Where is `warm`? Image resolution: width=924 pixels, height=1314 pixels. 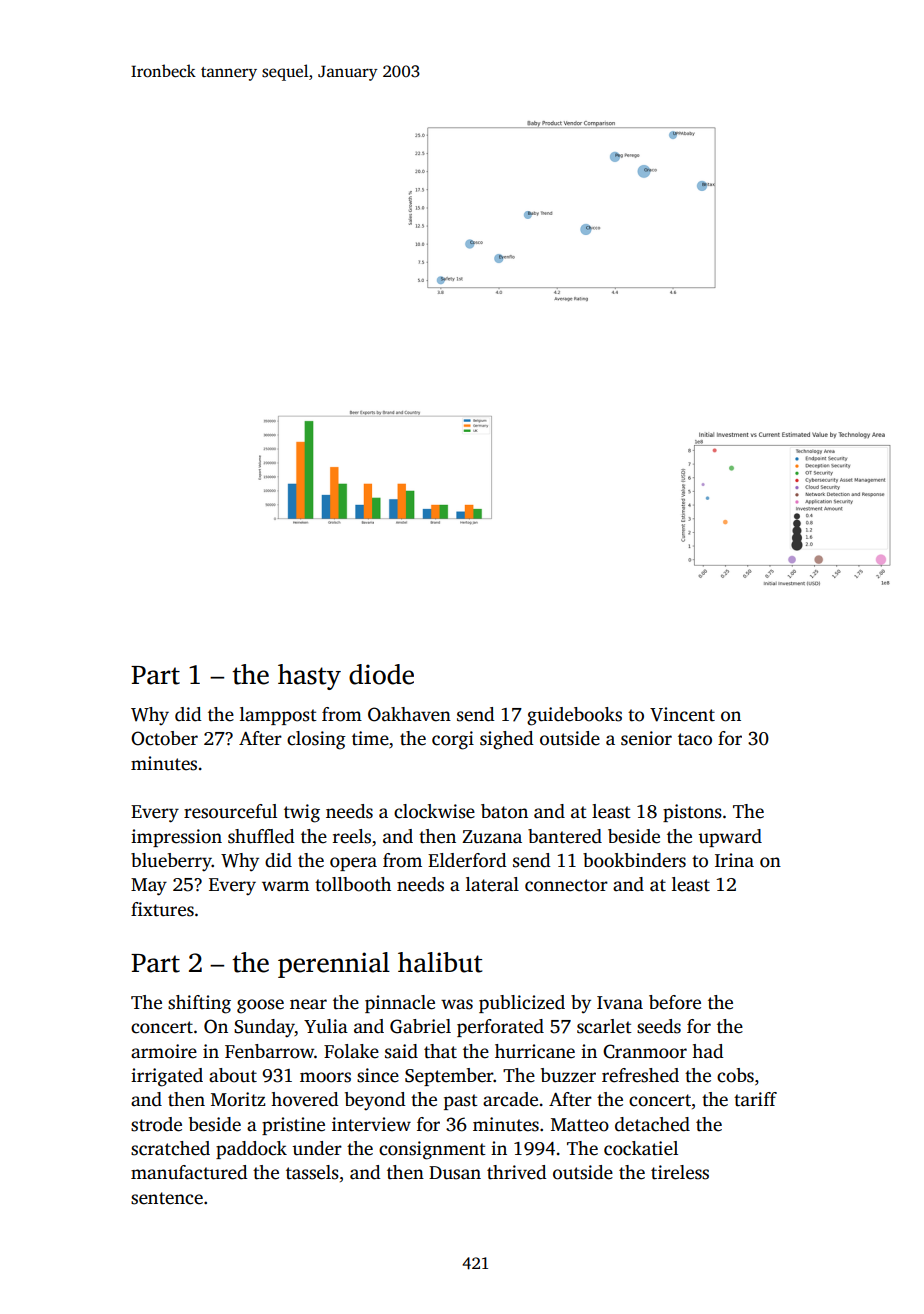
warm is located at coordinates (285, 886).
